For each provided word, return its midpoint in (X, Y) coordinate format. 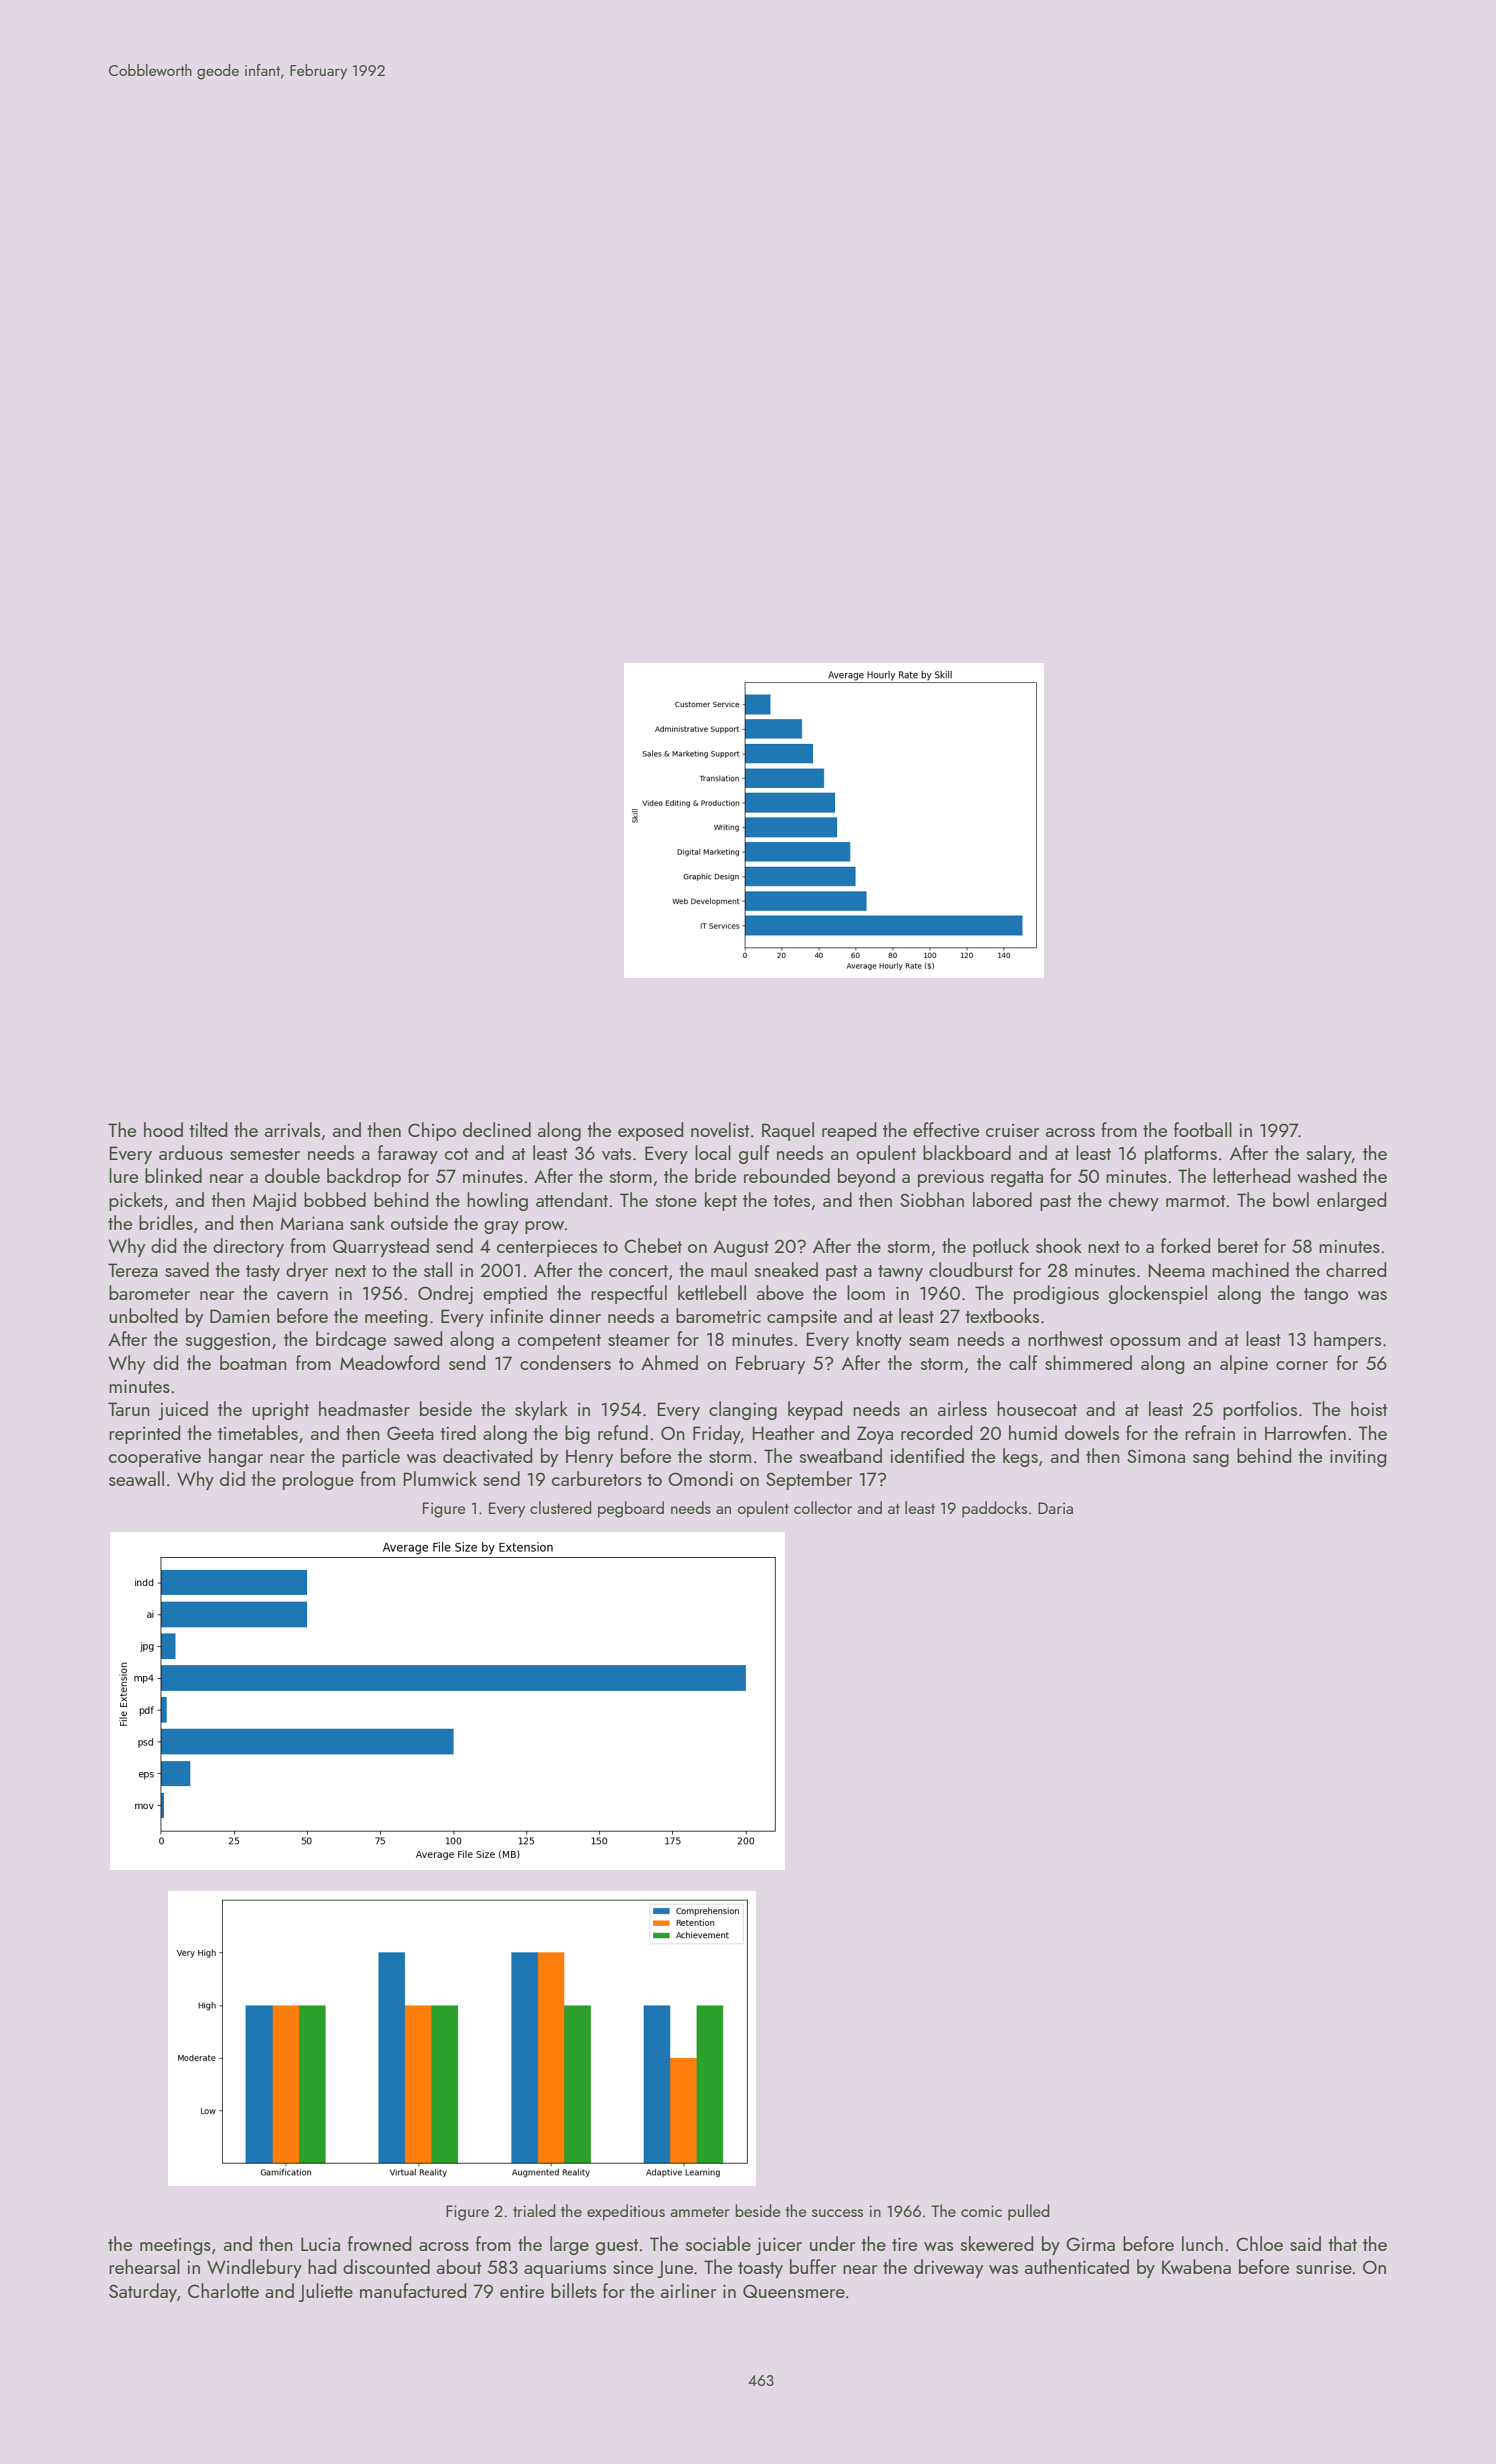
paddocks (994, 1509)
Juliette (326, 2292)
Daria (1055, 1508)
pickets (136, 1201)
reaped (849, 1131)
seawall (136, 1478)
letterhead (1251, 1175)
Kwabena (1196, 2266)
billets (574, 2290)
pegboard (631, 1509)
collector (823, 1507)
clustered (561, 1507)
